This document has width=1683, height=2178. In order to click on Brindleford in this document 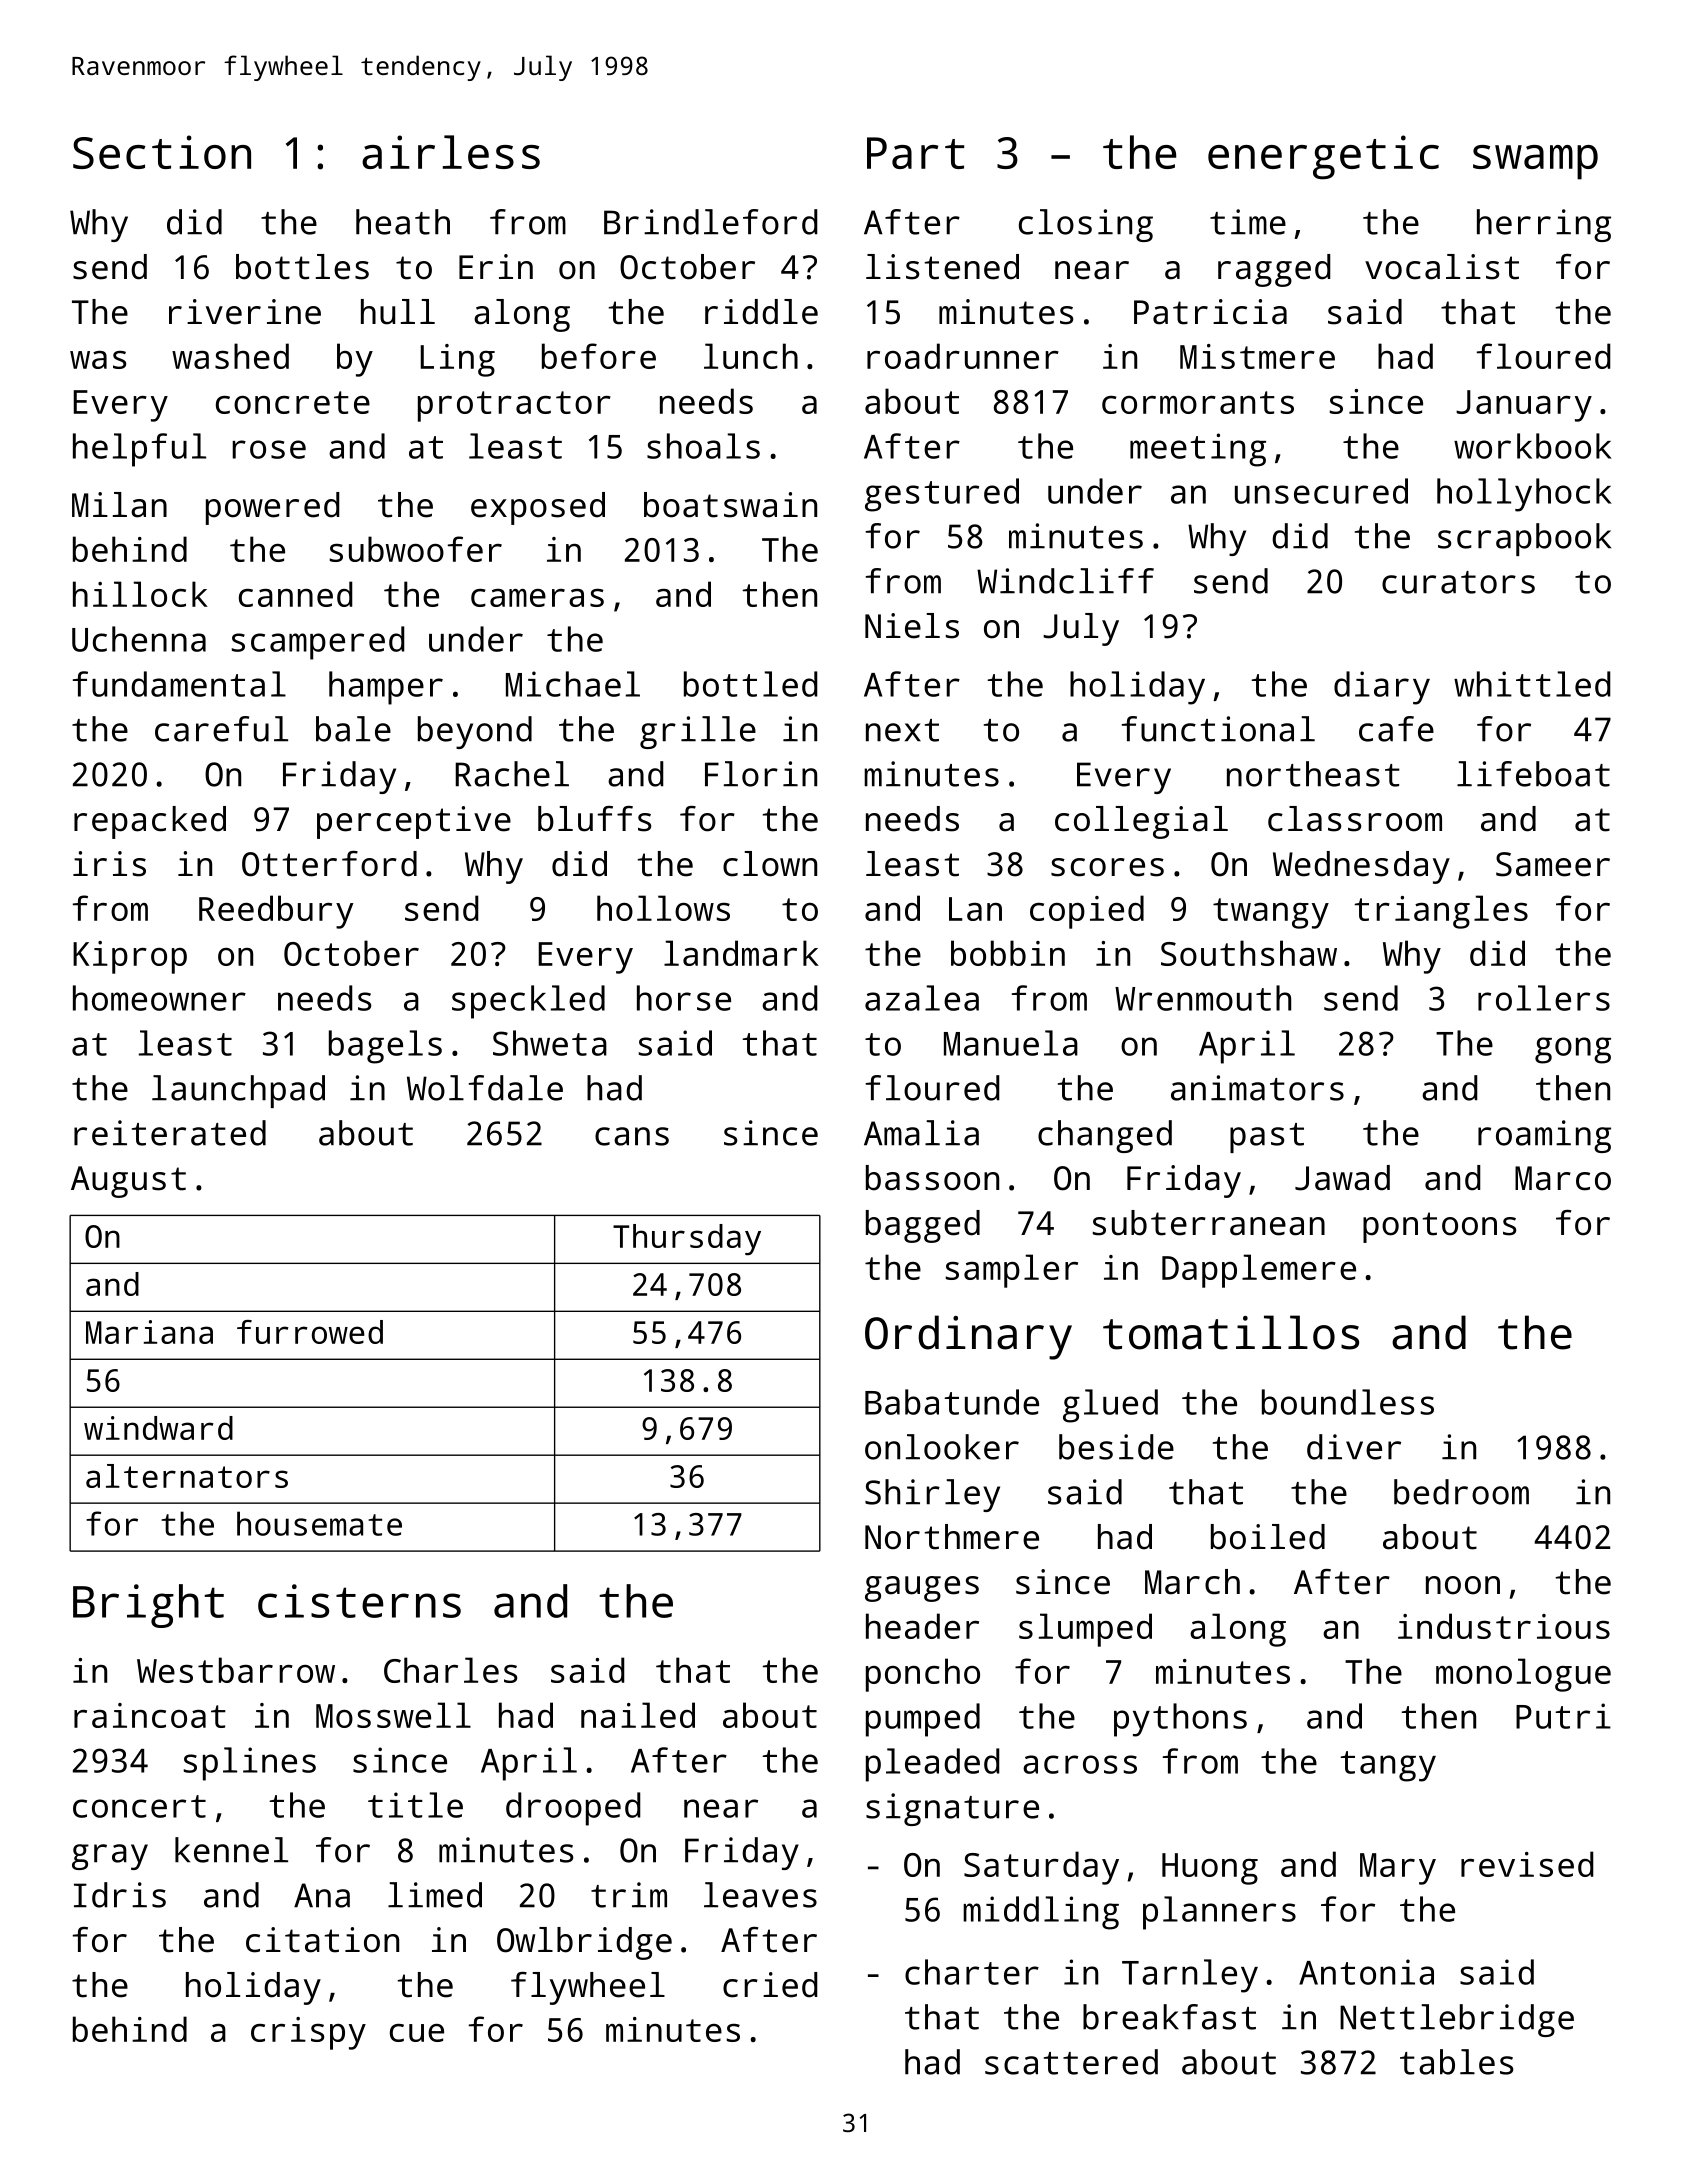, I will do `click(711, 222)`.
